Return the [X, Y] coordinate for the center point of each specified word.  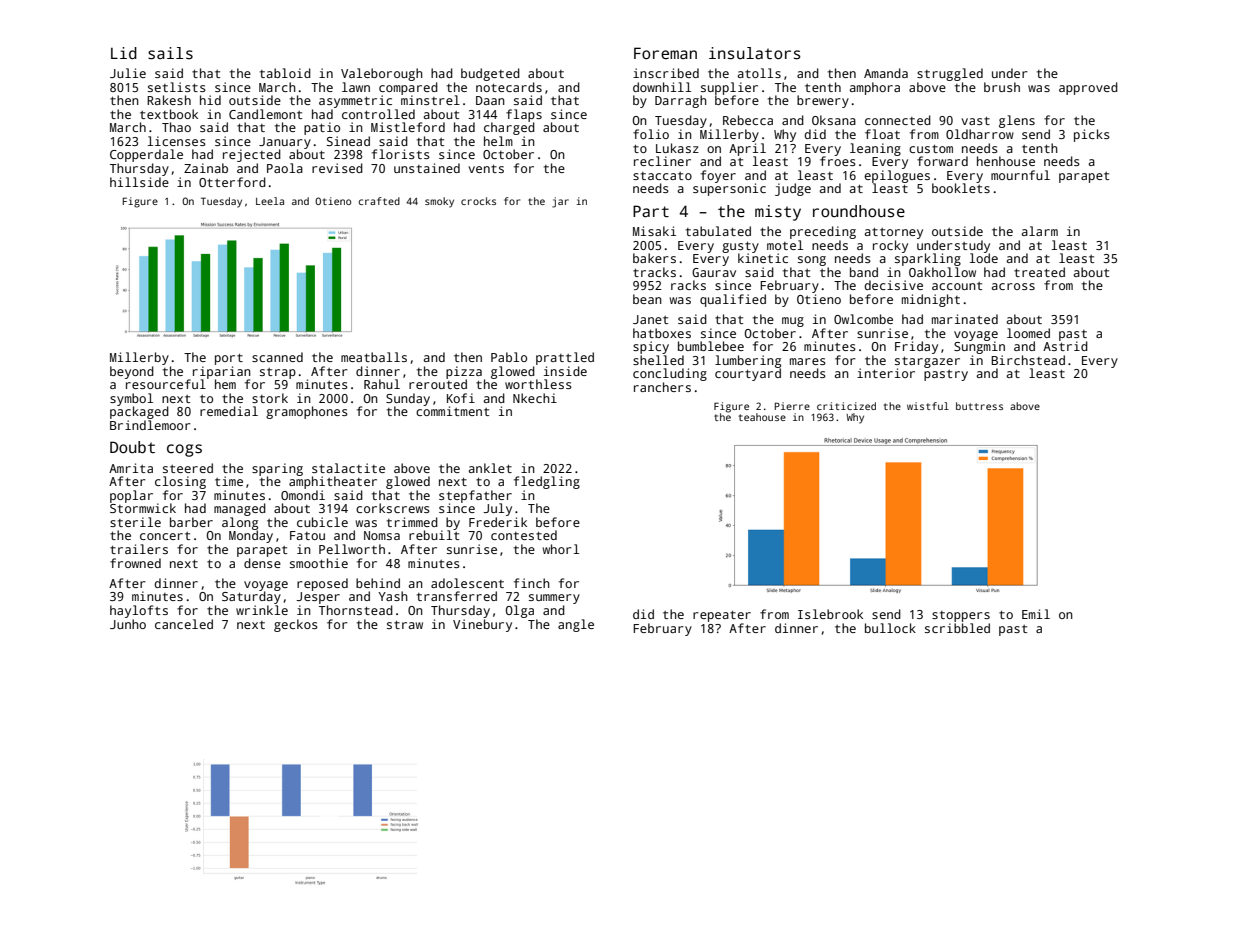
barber [191, 522]
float [882, 134]
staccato [662, 176]
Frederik [498, 522]
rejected [252, 155]
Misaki [654, 231]
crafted [379, 201]
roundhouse [859, 211]
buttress [979, 406]
